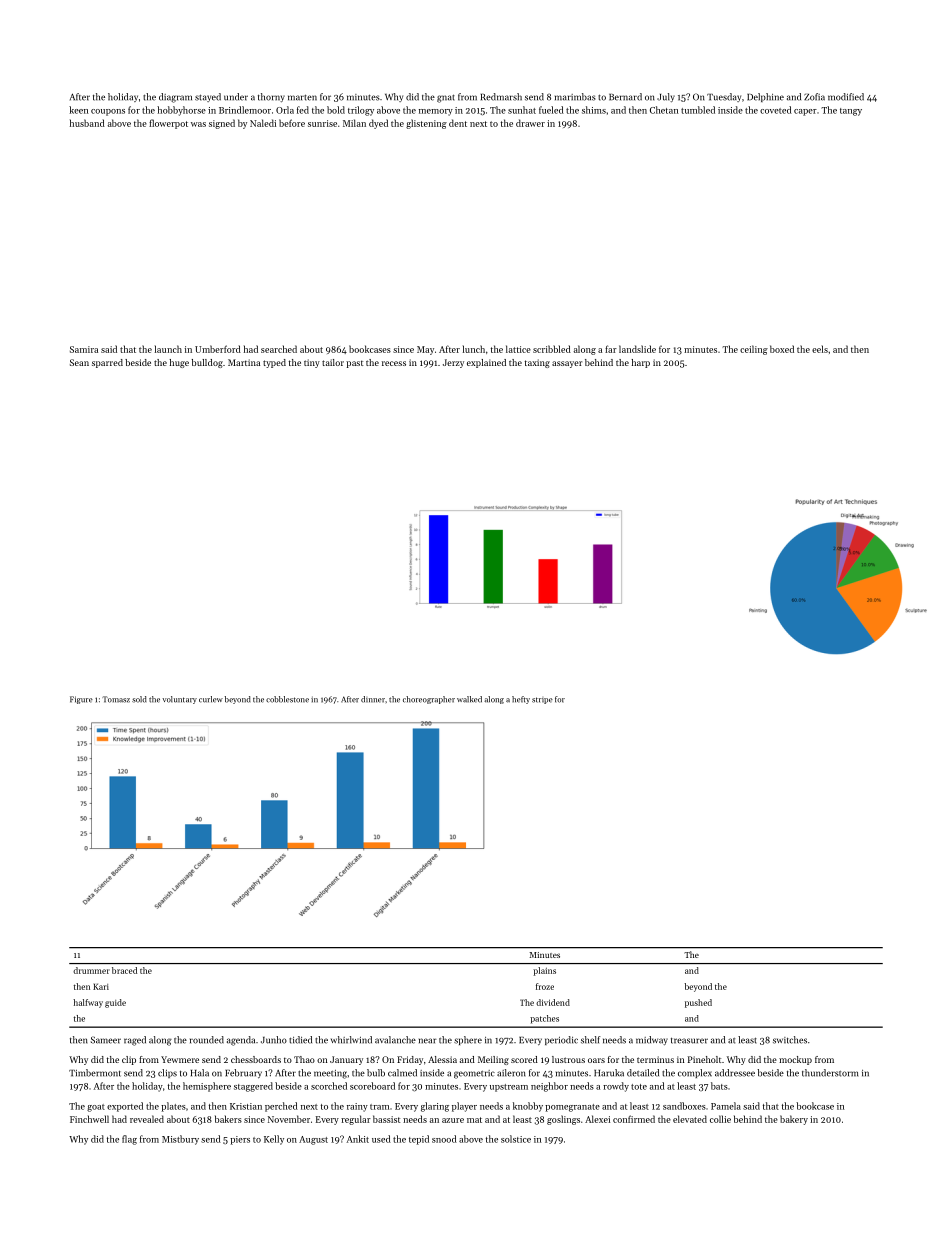  What do you see at coordinates (664, 110) in the screenshot?
I see `Chetan` at bounding box center [664, 110].
